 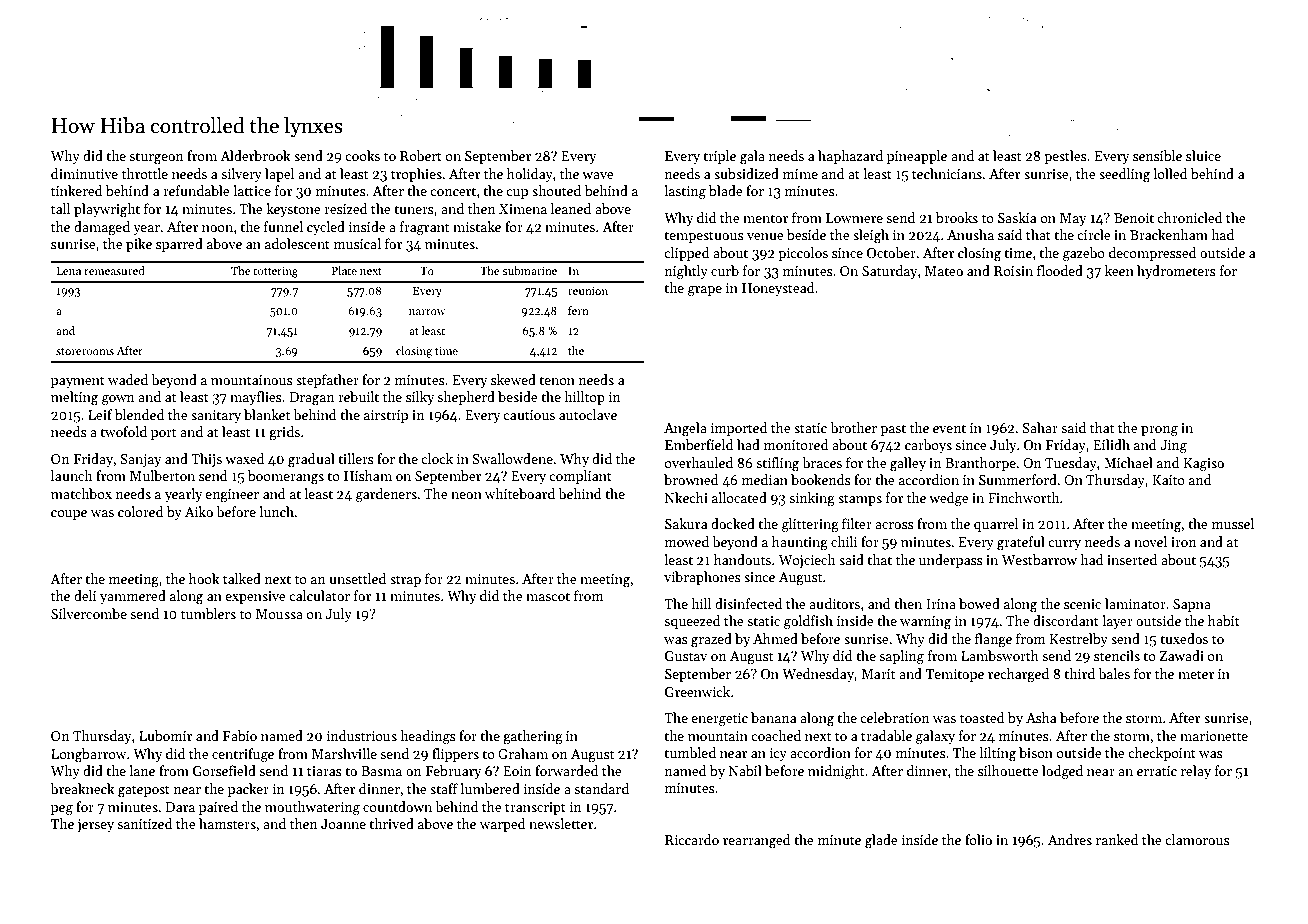 I want to click on Angela, so click(x=685, y=429).
